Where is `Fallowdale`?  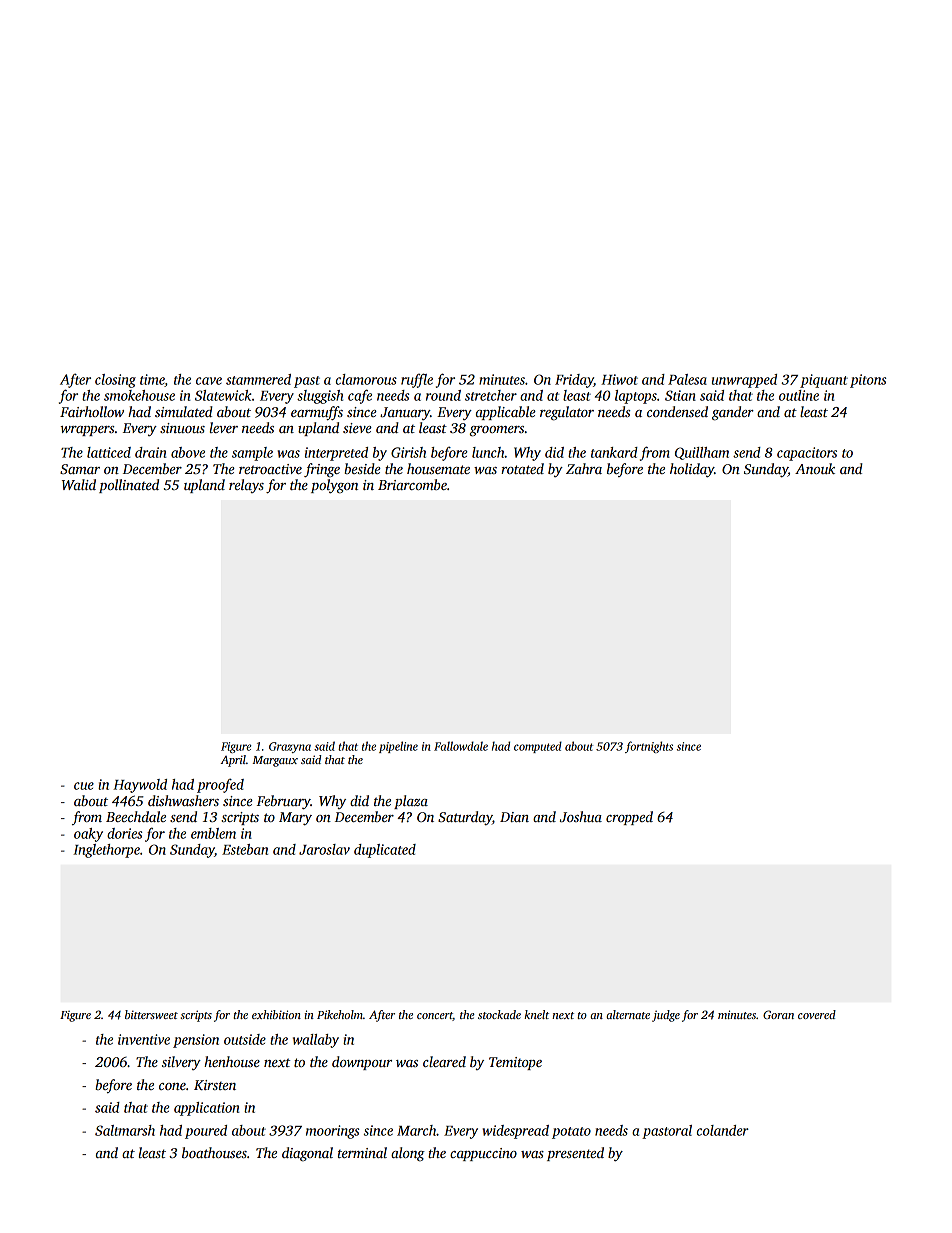 Fallowdale is located at coordinates (461, 746).
